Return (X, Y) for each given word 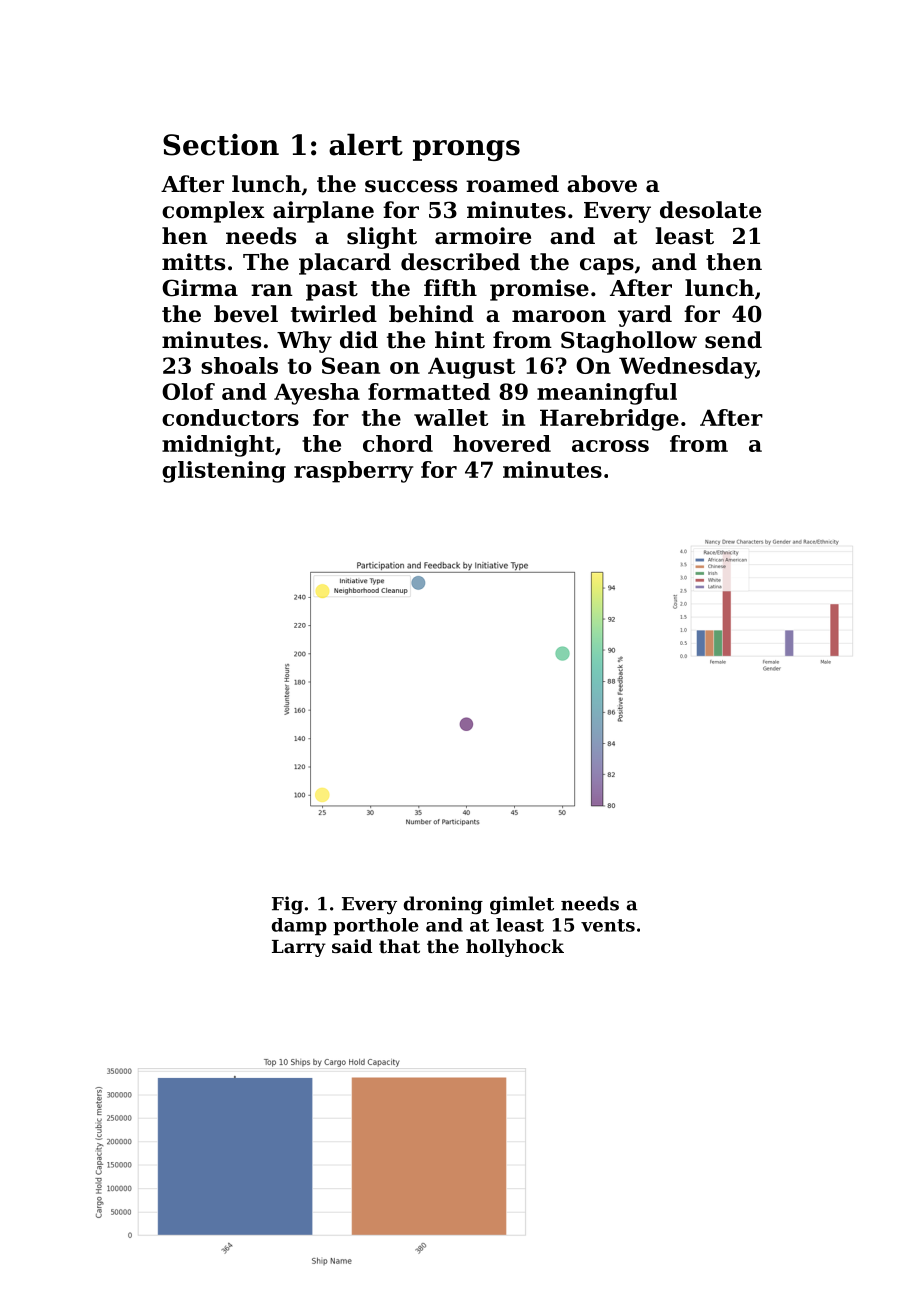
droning (443, 905)
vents (608, 925)
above (602, 184)
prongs (466, 150)
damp (299, 927)
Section (221, 145)
